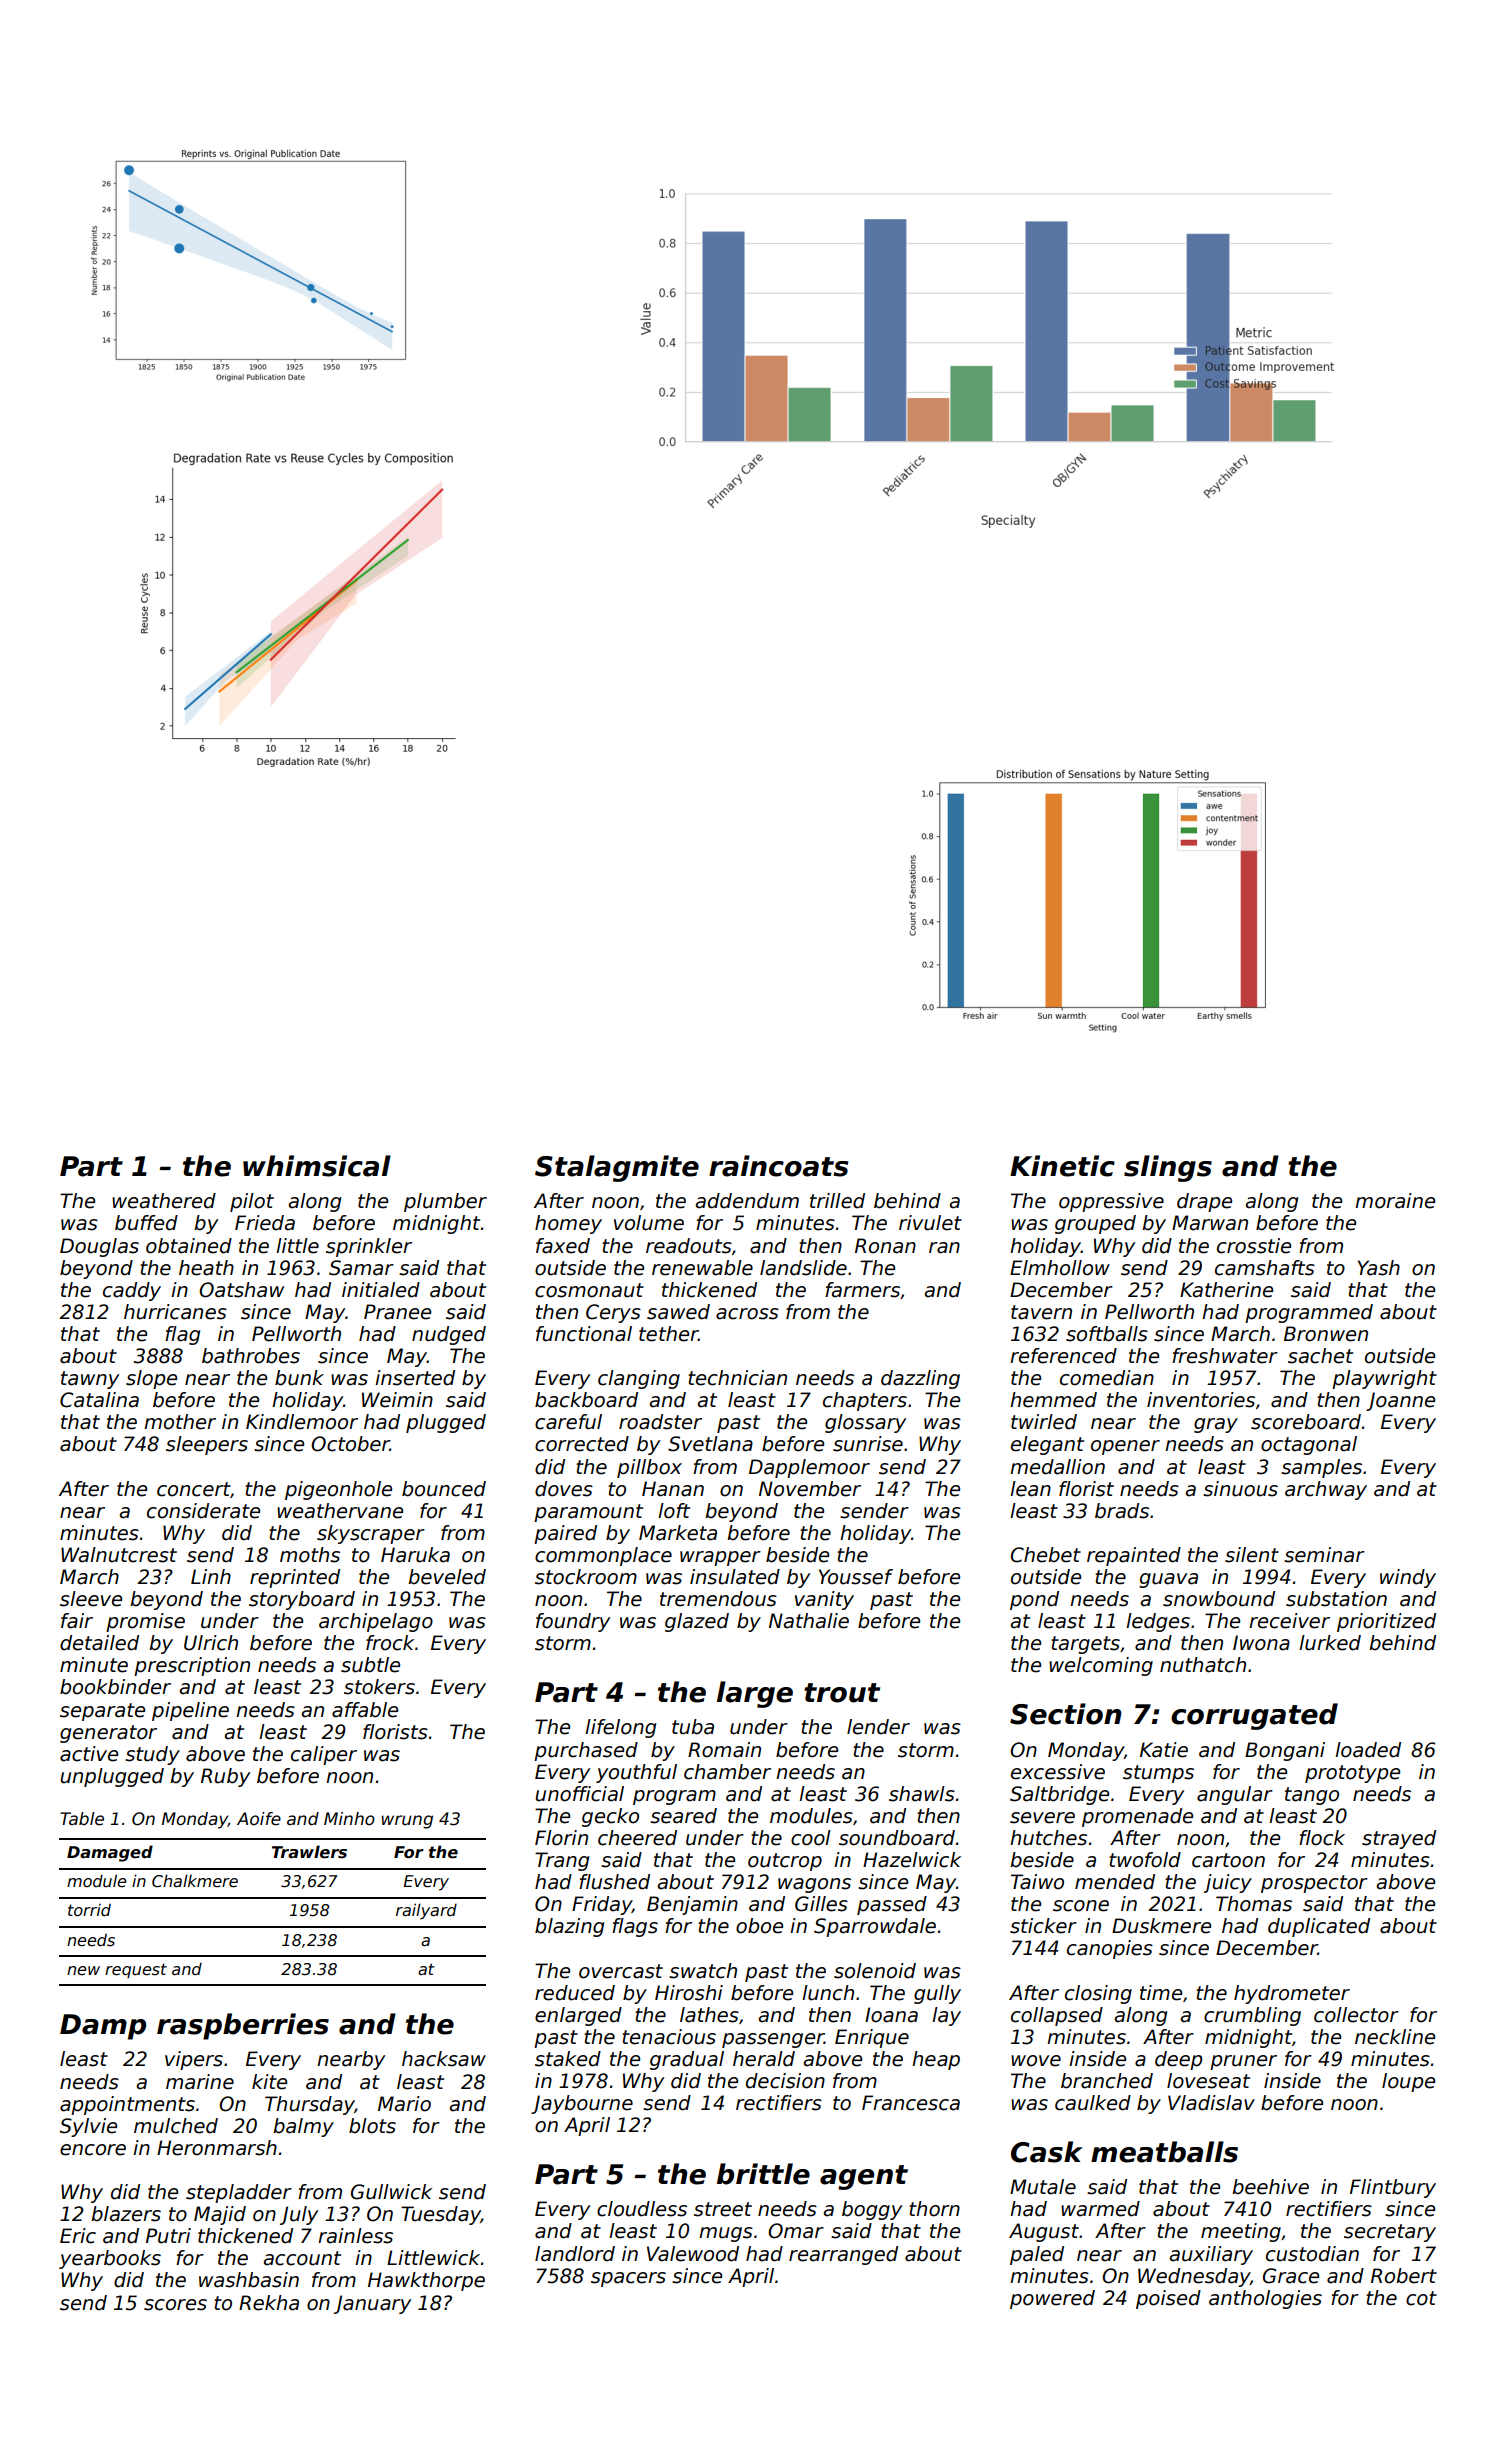 This screenshot has width=1496, height=2464. What do you see at coordinates (426, 2281) in the screenshot?
I see `Hawkthorpe` at bounding box center [426, 2281].
